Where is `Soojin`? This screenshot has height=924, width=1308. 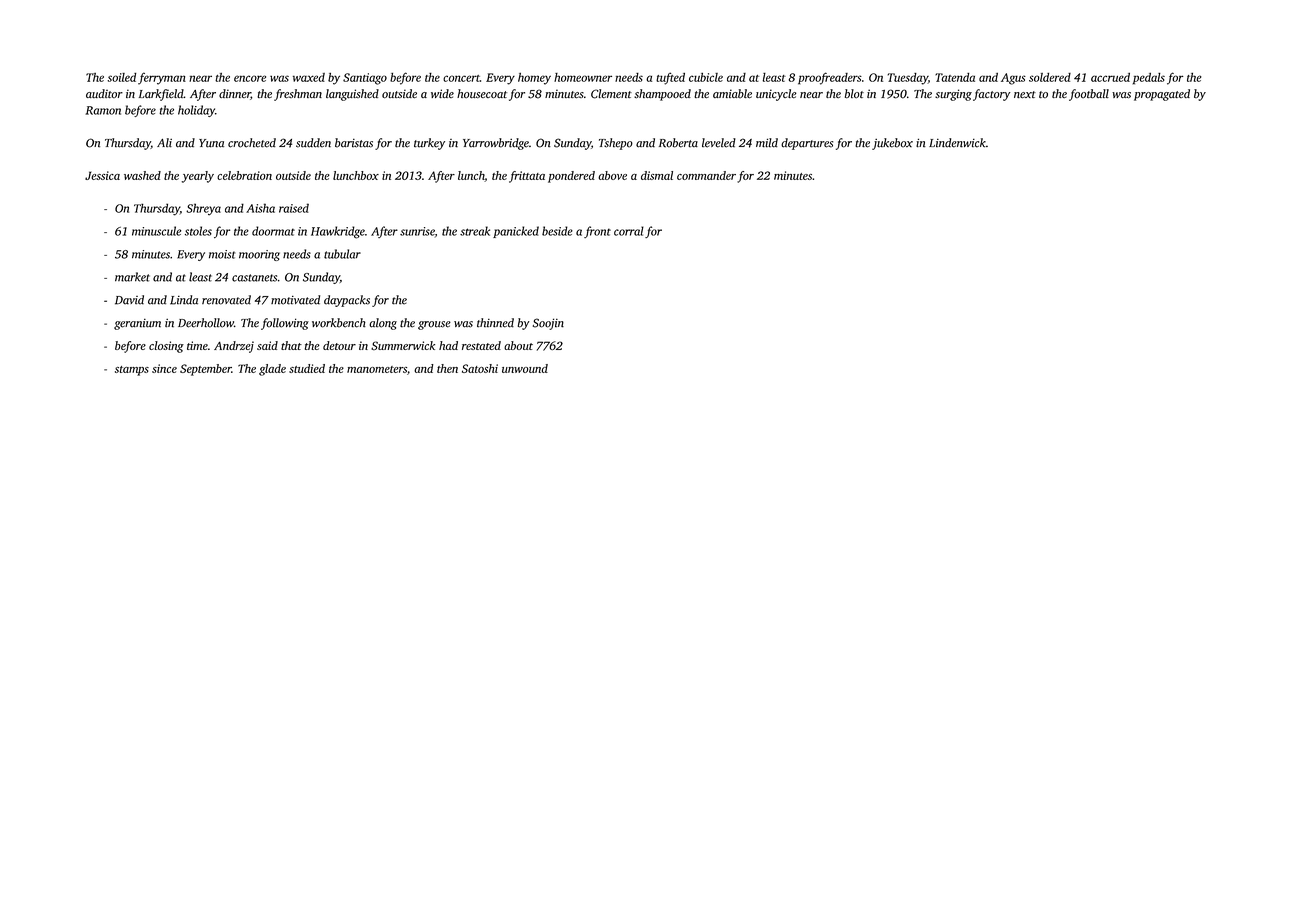
Soojin is located at coordinates (548, 324).
